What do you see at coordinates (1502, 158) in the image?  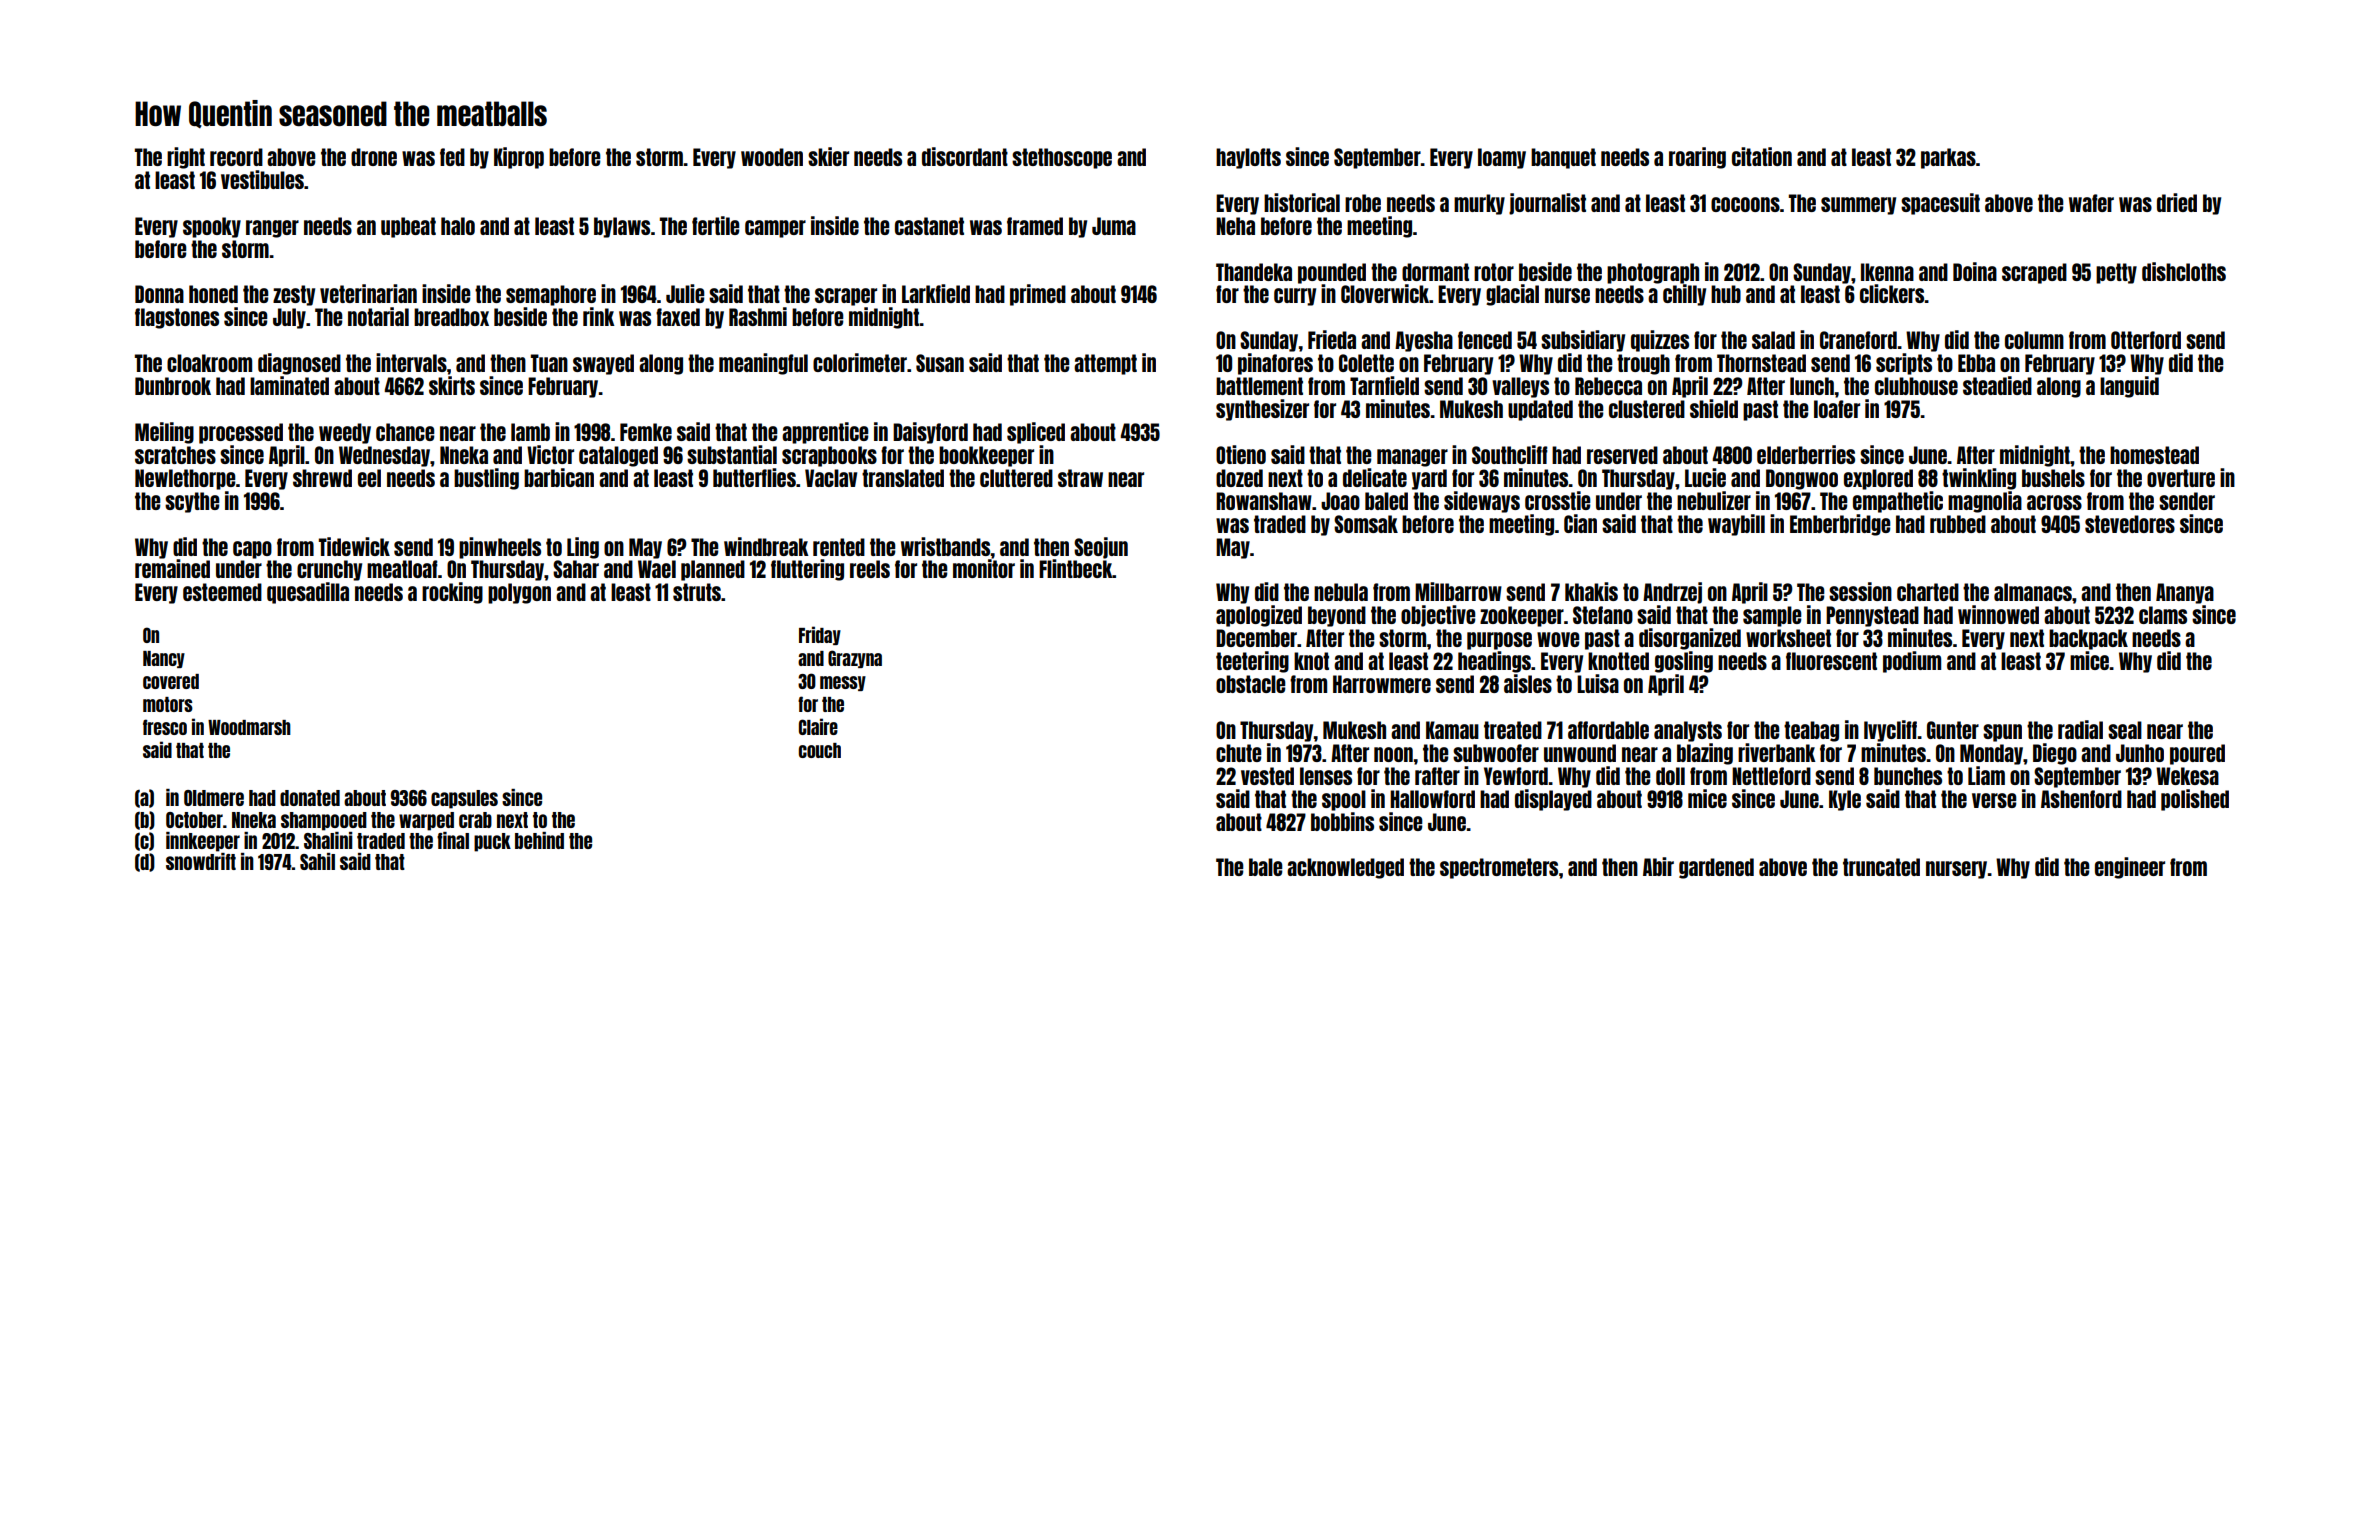 I see `loamy` at bounding box center [1502, 158].
